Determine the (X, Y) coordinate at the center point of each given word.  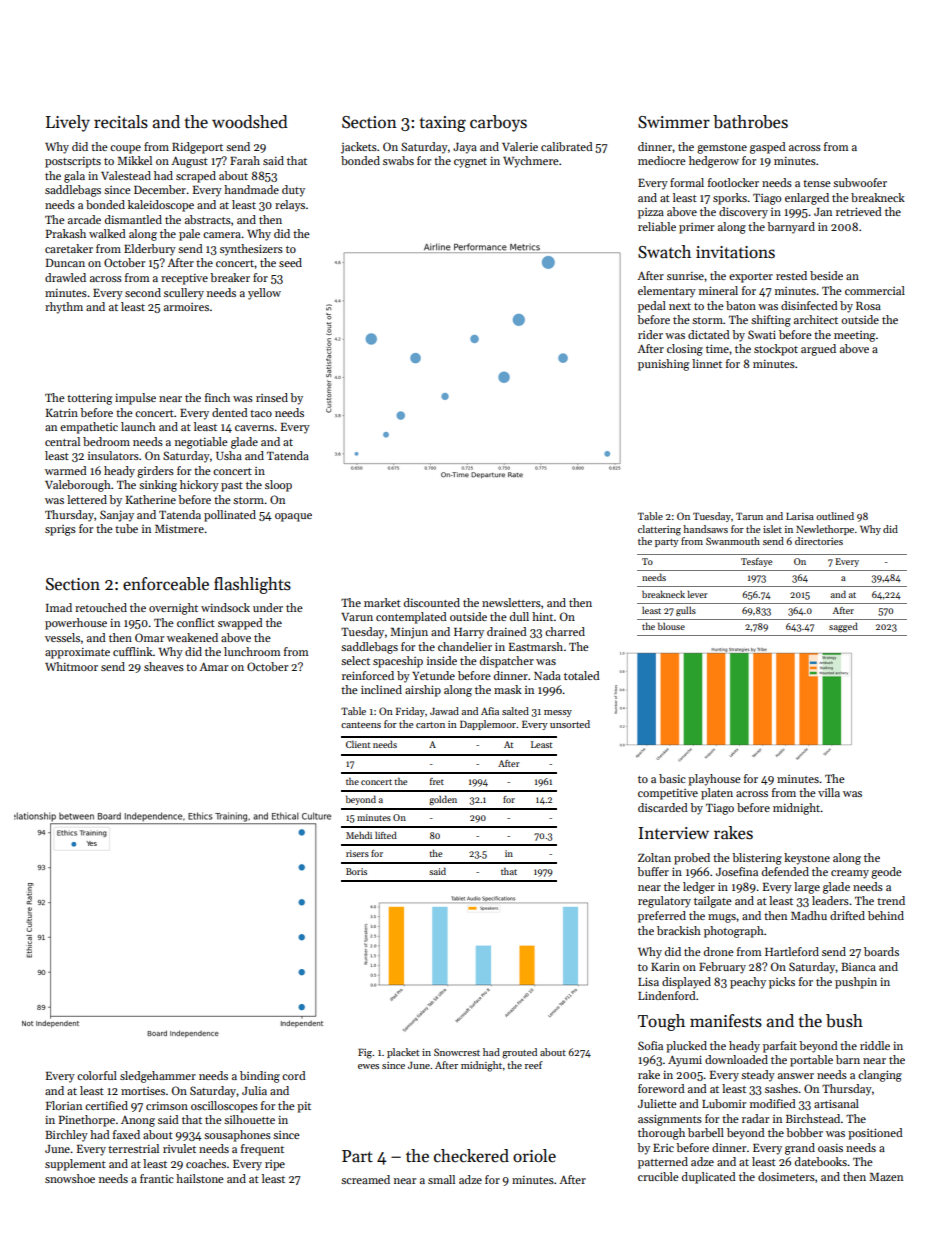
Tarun (749, 516)
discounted (432, 602)
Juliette (657, 1103)
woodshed (250, 122)
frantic (157, 1178)
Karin (665, 966)
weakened (192, 637)
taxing (442, 124)
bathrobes (750, 122)
